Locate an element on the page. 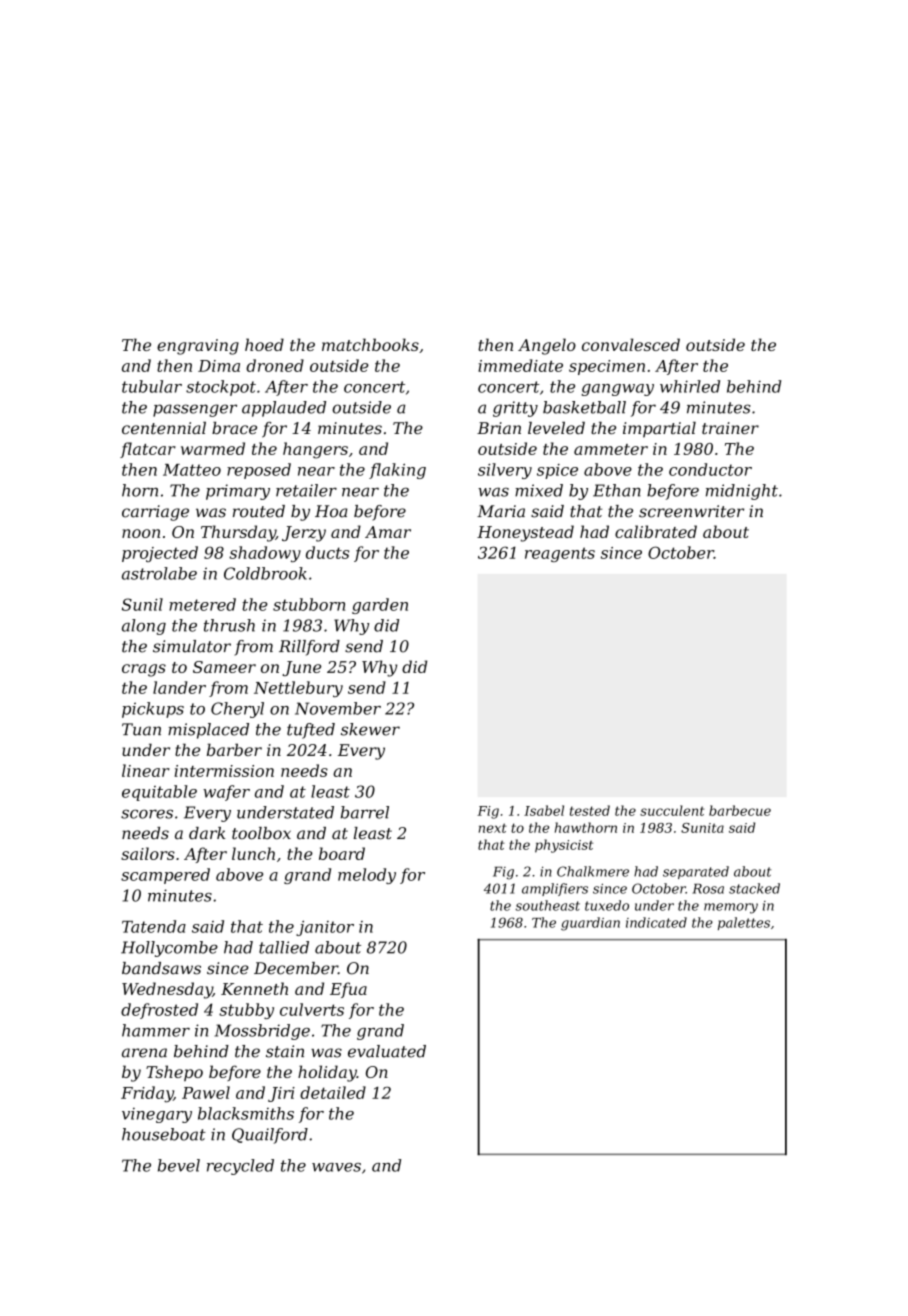  bevel is located at coordinates (179, 1165).
